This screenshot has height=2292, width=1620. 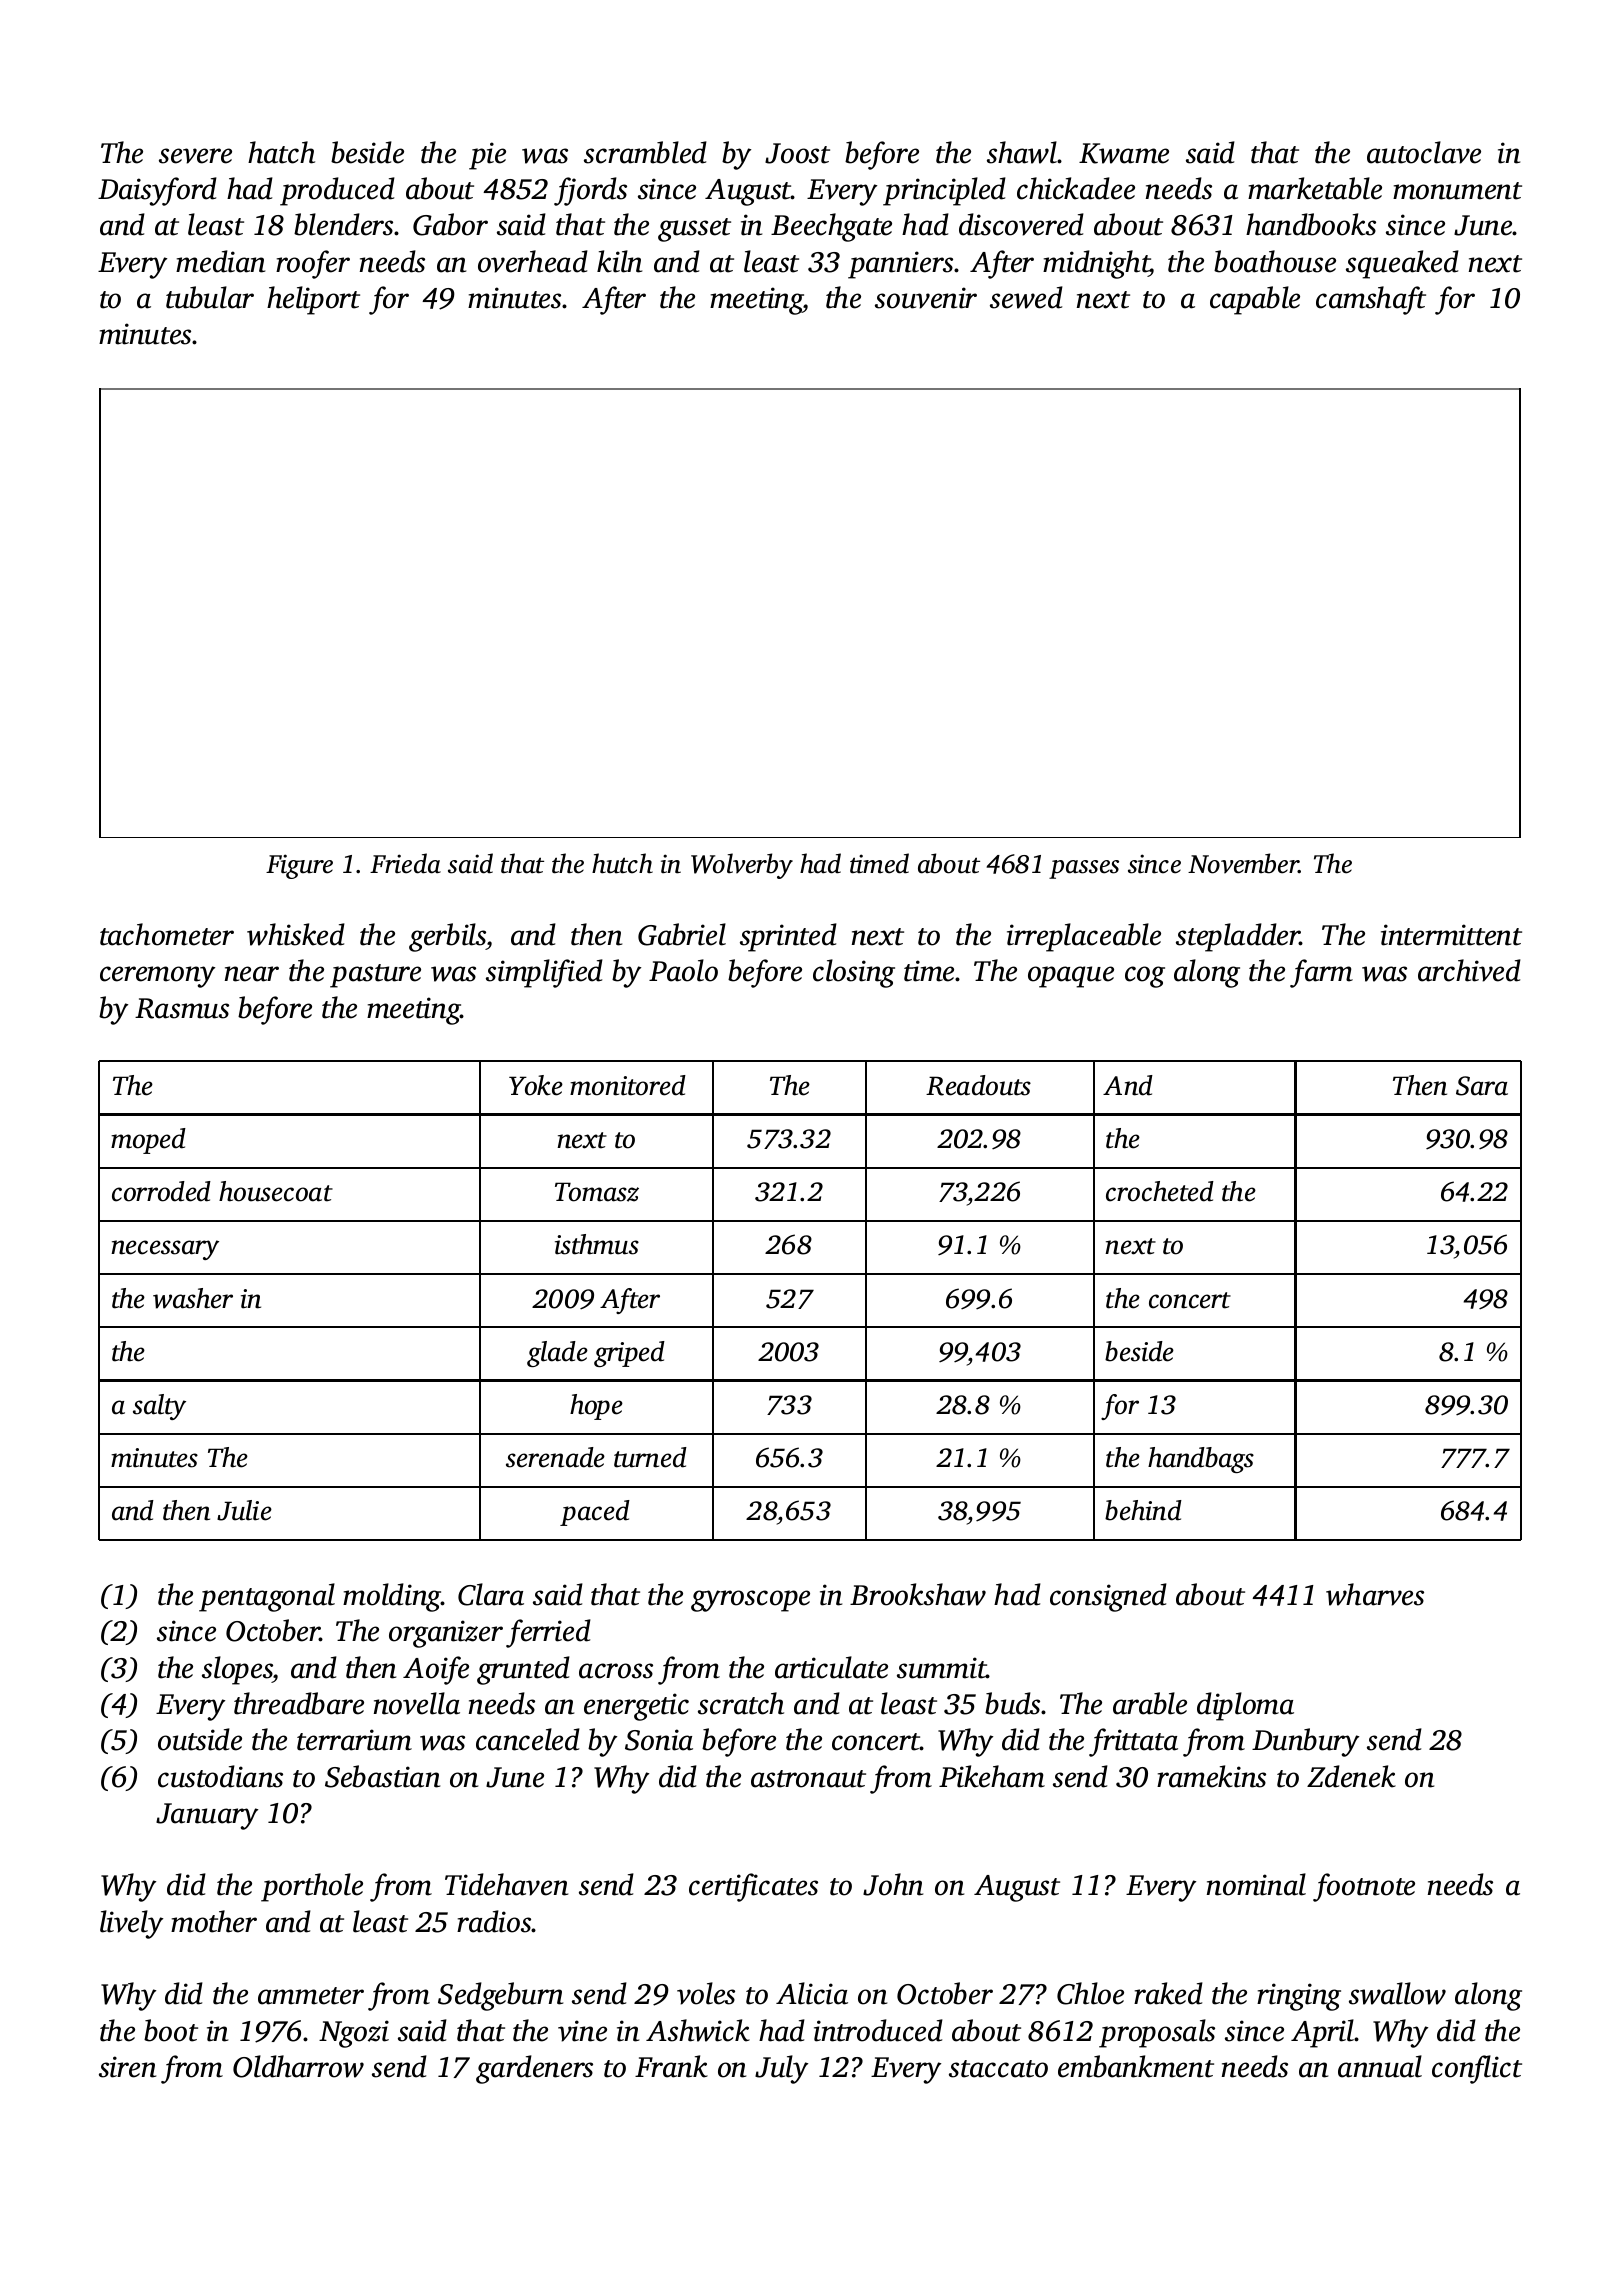 What do you see at coordinates (812, 1993) in the screenshot?
I see `Alicia` at bounding box center [812, 1993].
